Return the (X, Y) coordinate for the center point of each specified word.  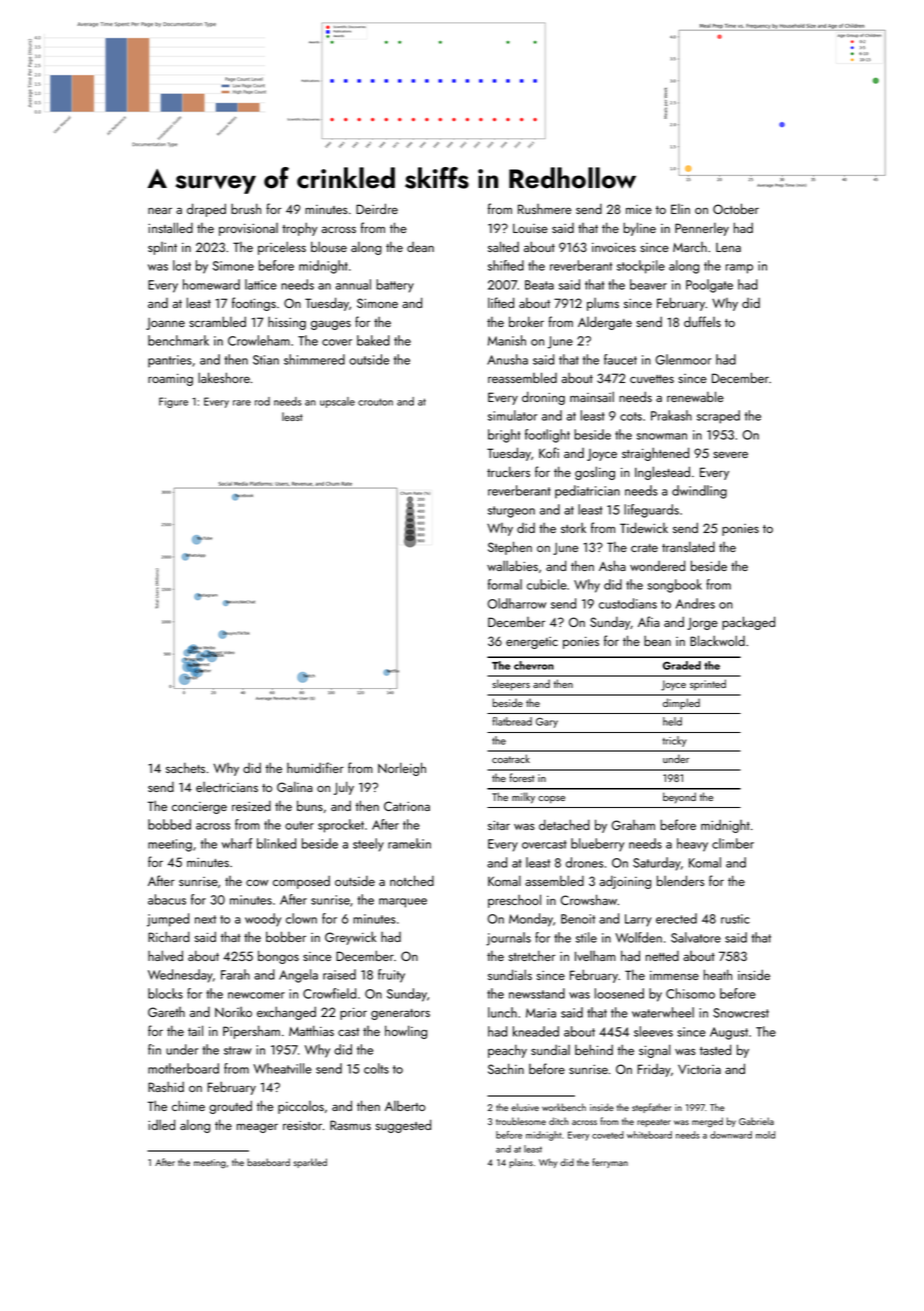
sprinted (708, 684)
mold (765, 1135)
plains (521, 1163)
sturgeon (511, 512)
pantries (170, 361)
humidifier (315, 767)
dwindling (699, 492)
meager (257, 1128)
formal (505, 584)
